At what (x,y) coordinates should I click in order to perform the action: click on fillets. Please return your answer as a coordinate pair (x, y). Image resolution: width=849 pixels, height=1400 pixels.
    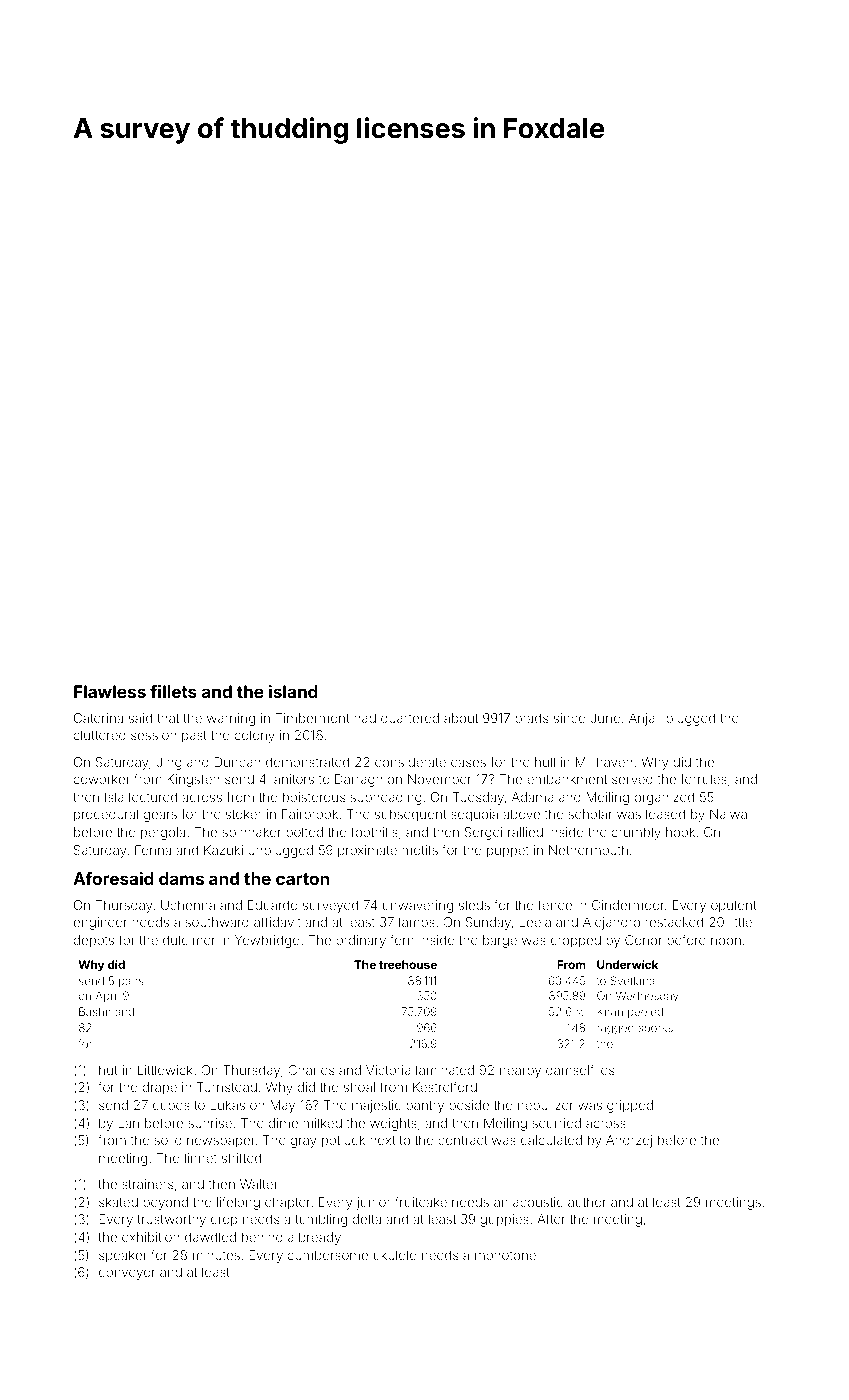
    Looking at the image, I should click on (173, 691).
